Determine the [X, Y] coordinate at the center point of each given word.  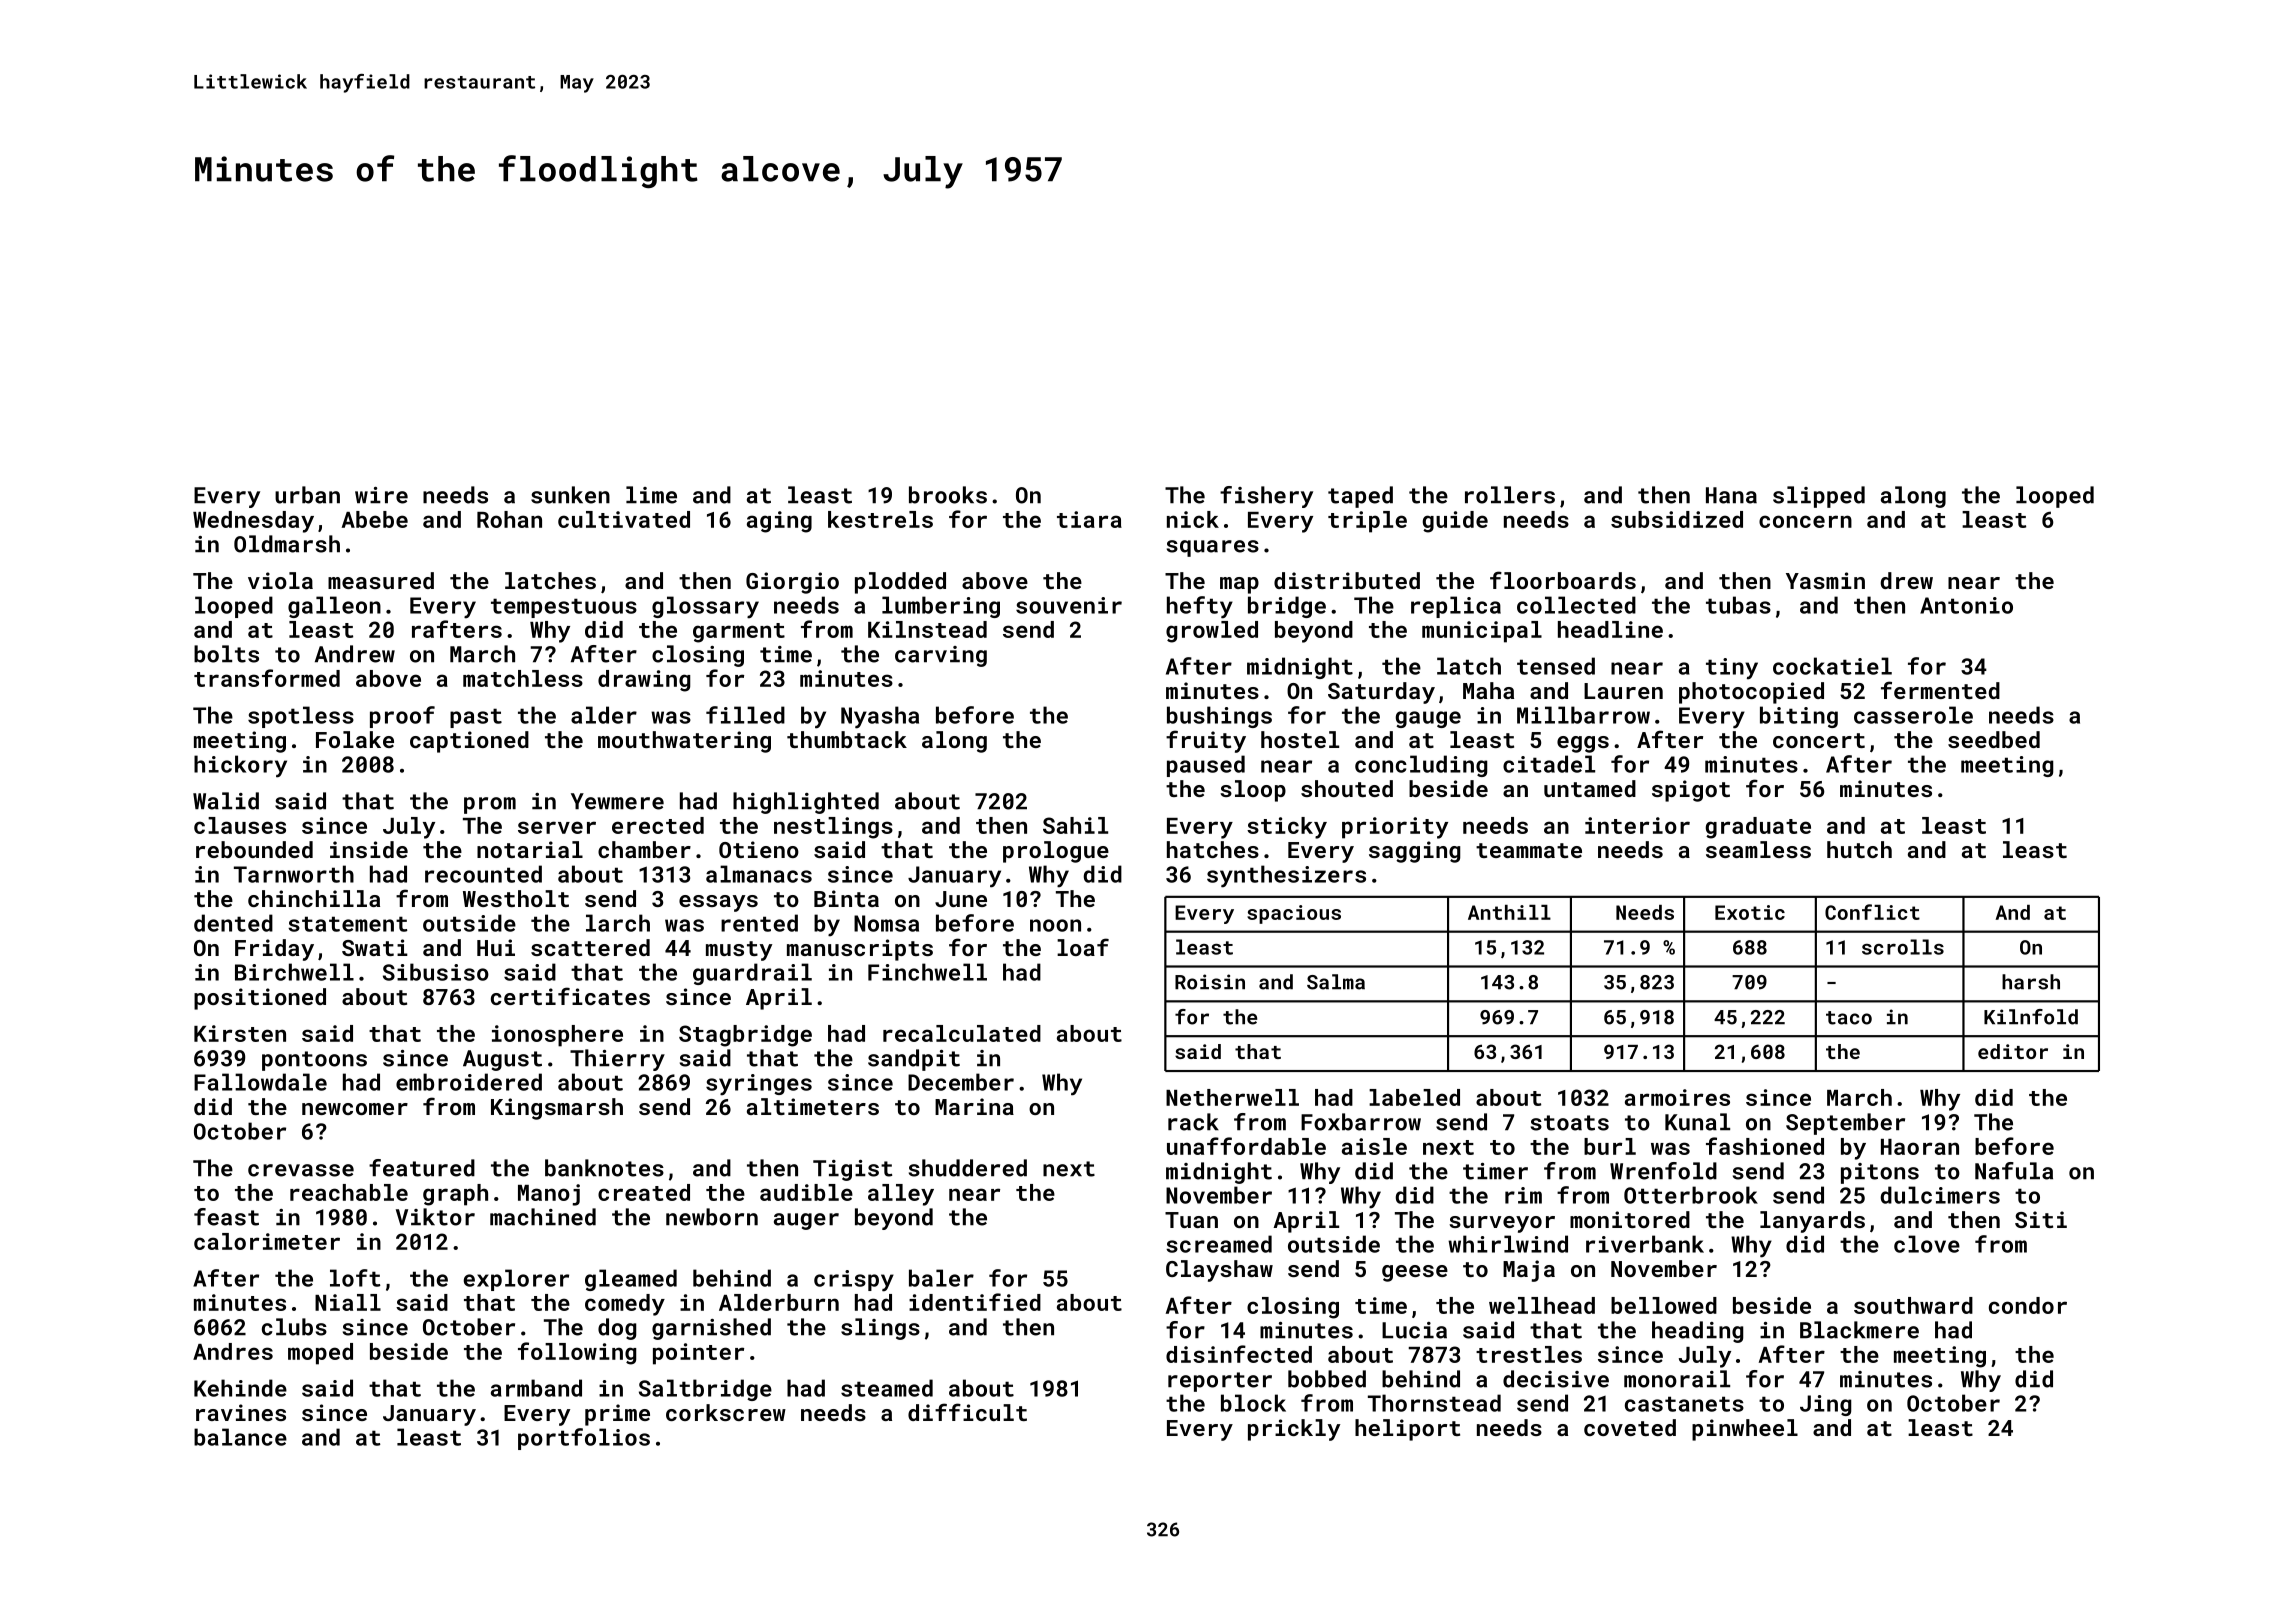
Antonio [1966, 605]
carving [941, 656]
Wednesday [253, 522]
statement [348, 924]
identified [975, 1302]
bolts [226, 654]
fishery [1266, 497]
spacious [1294, 914]
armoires [1677, 1097]
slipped [1819, 497]
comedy [625, 1305]
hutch [1859, 849]
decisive [1556, 1379]
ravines [241, 1412]
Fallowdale [260, 1082]
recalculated [962, 1033]
